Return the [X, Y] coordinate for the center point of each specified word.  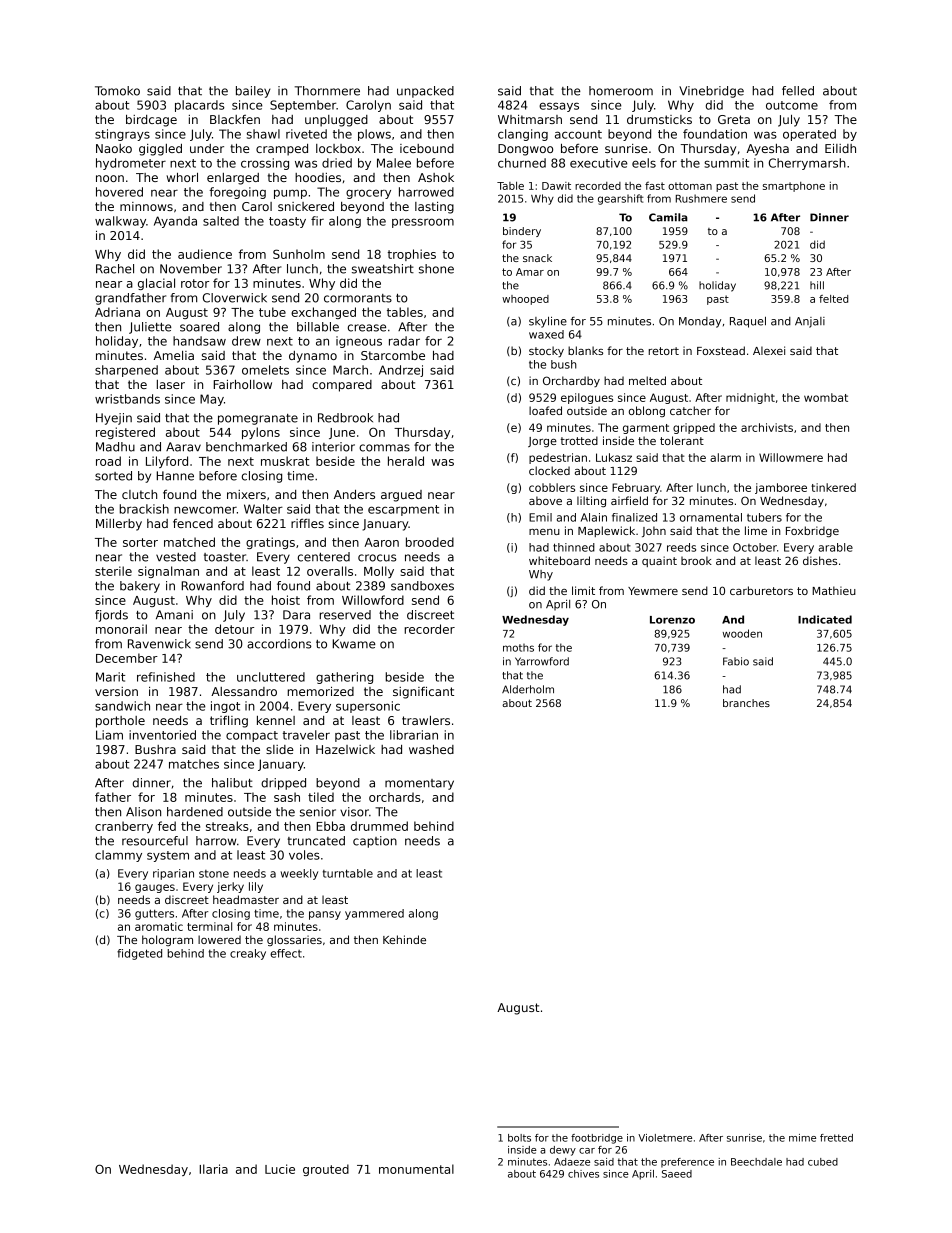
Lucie [280, 1169]
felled [798, 91]
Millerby [119, 525]
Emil [540, 517]
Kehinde [404, 939]
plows [374, 135]
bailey [253, 92]
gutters [154, 914]
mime [802, 1138]
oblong [647, 411]
